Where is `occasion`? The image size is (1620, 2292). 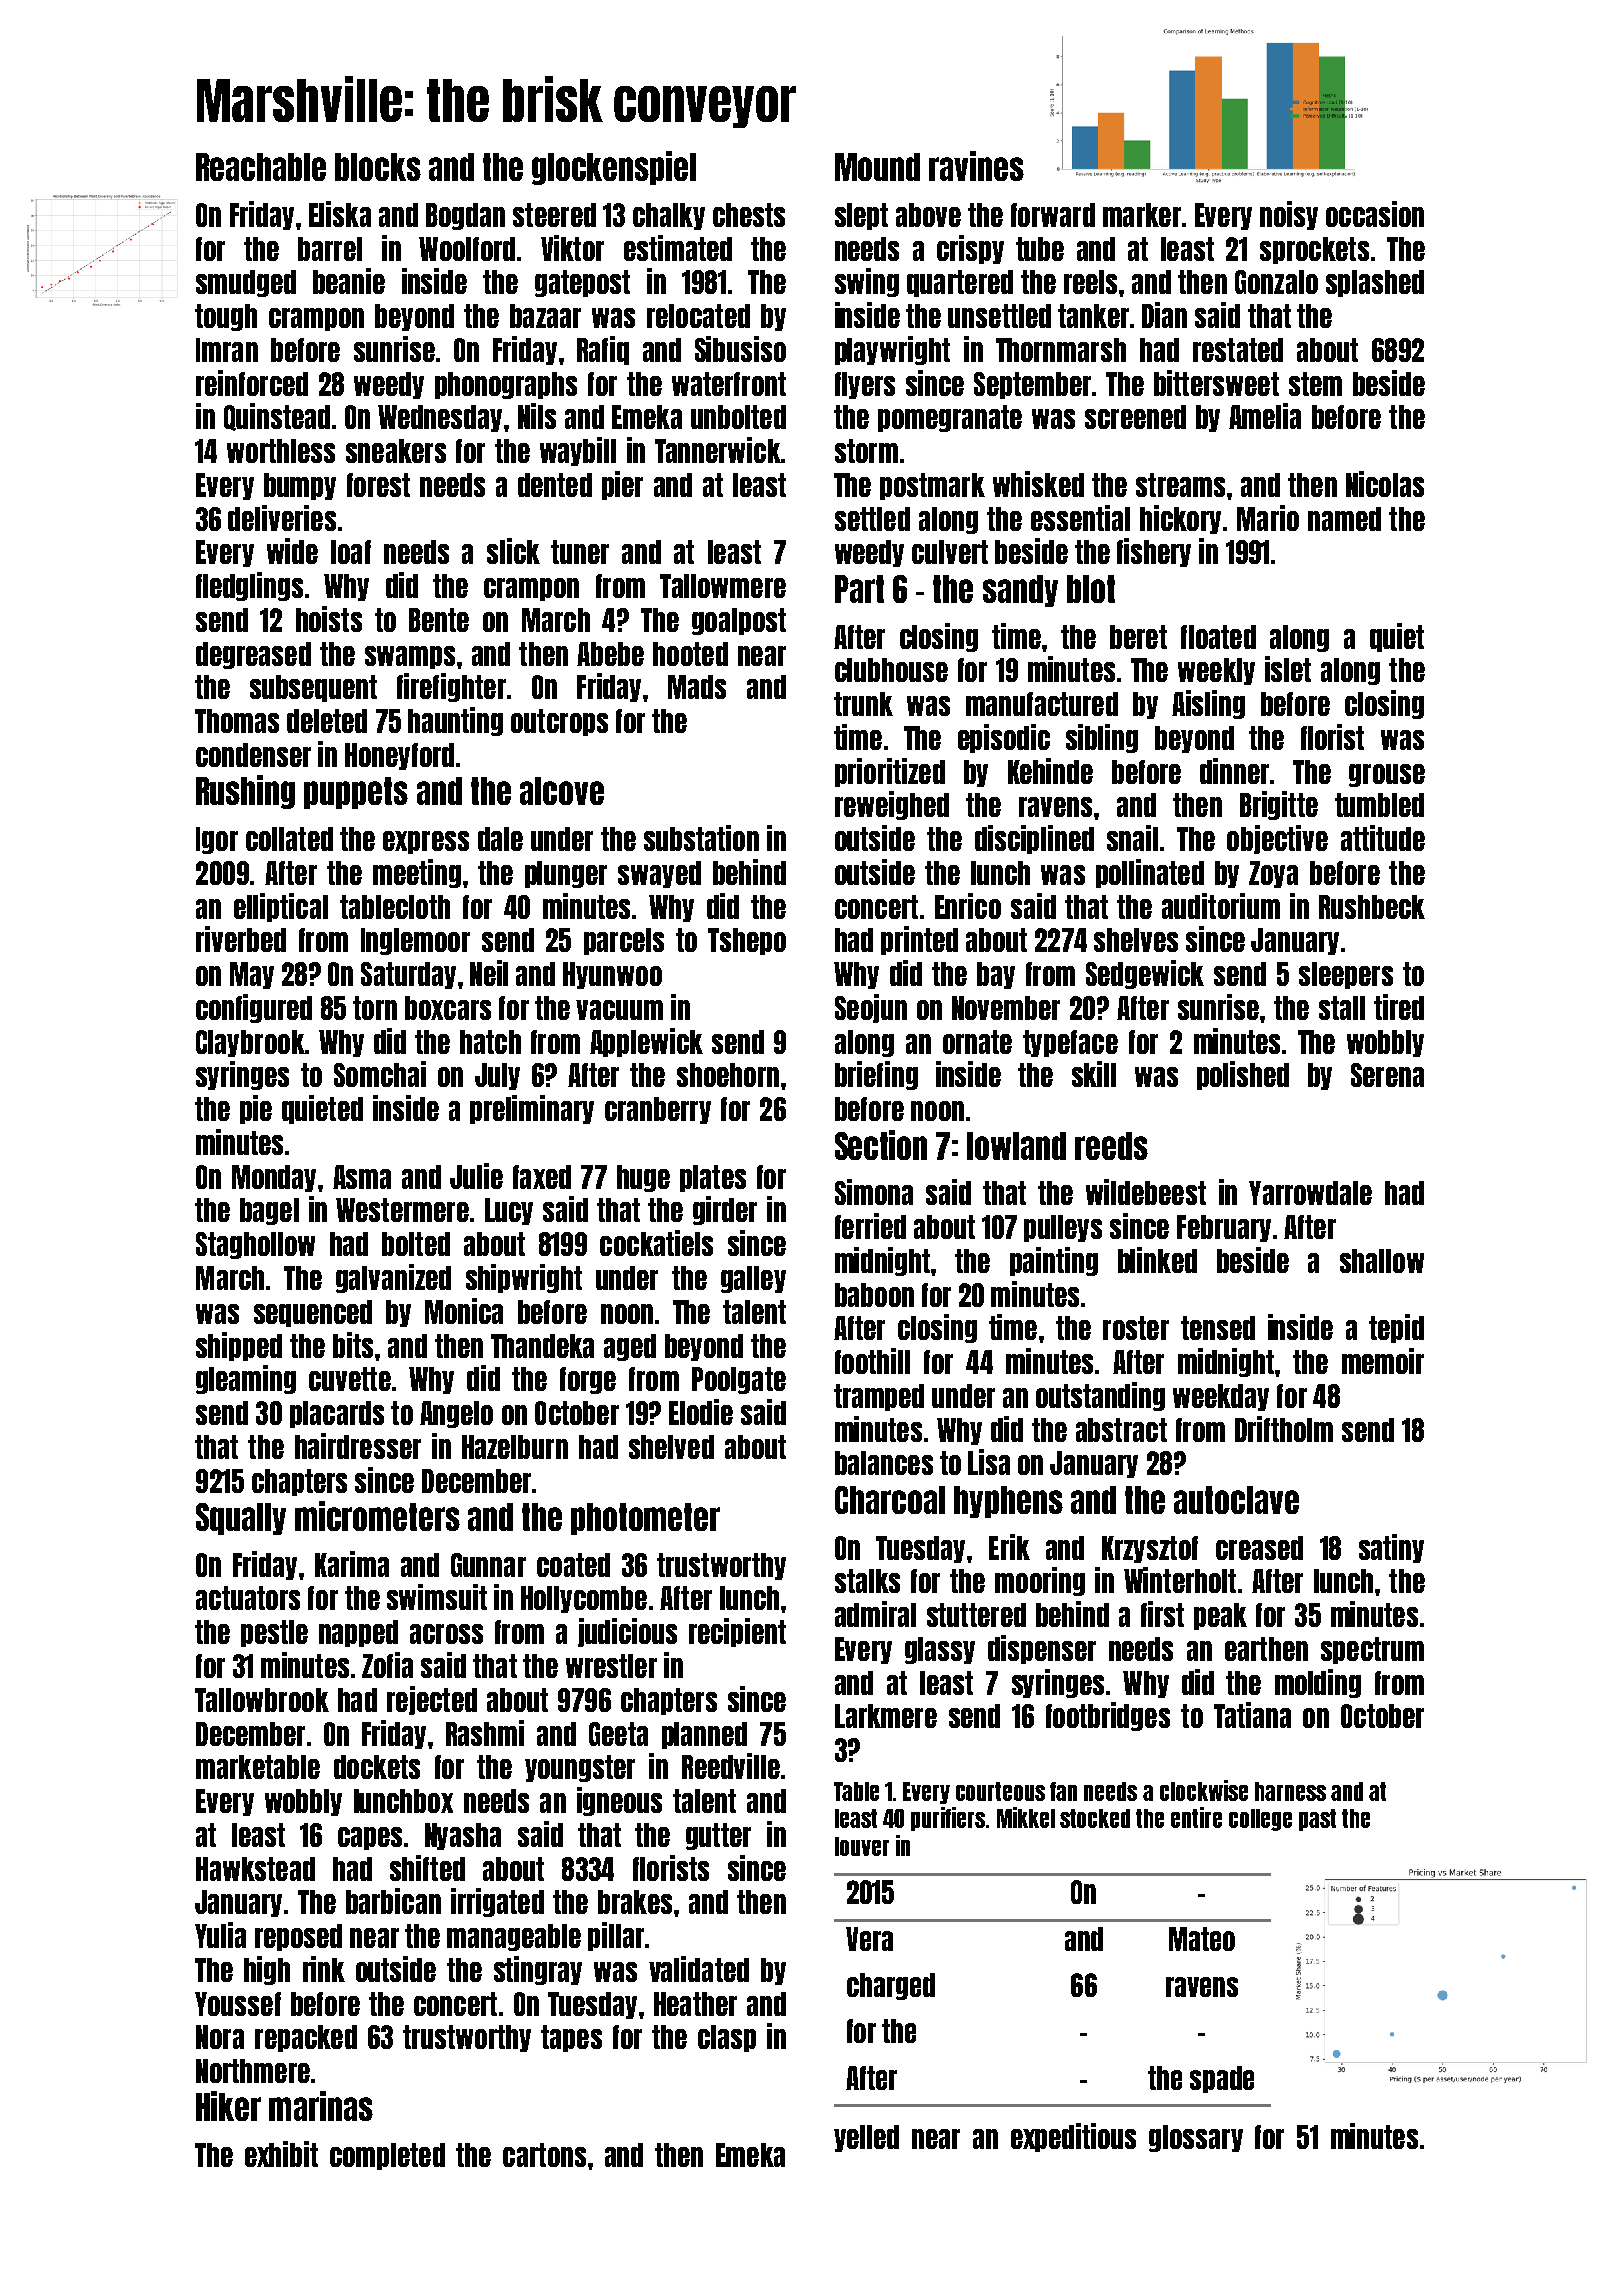
occasion is located at coordinates (1375, 214).
